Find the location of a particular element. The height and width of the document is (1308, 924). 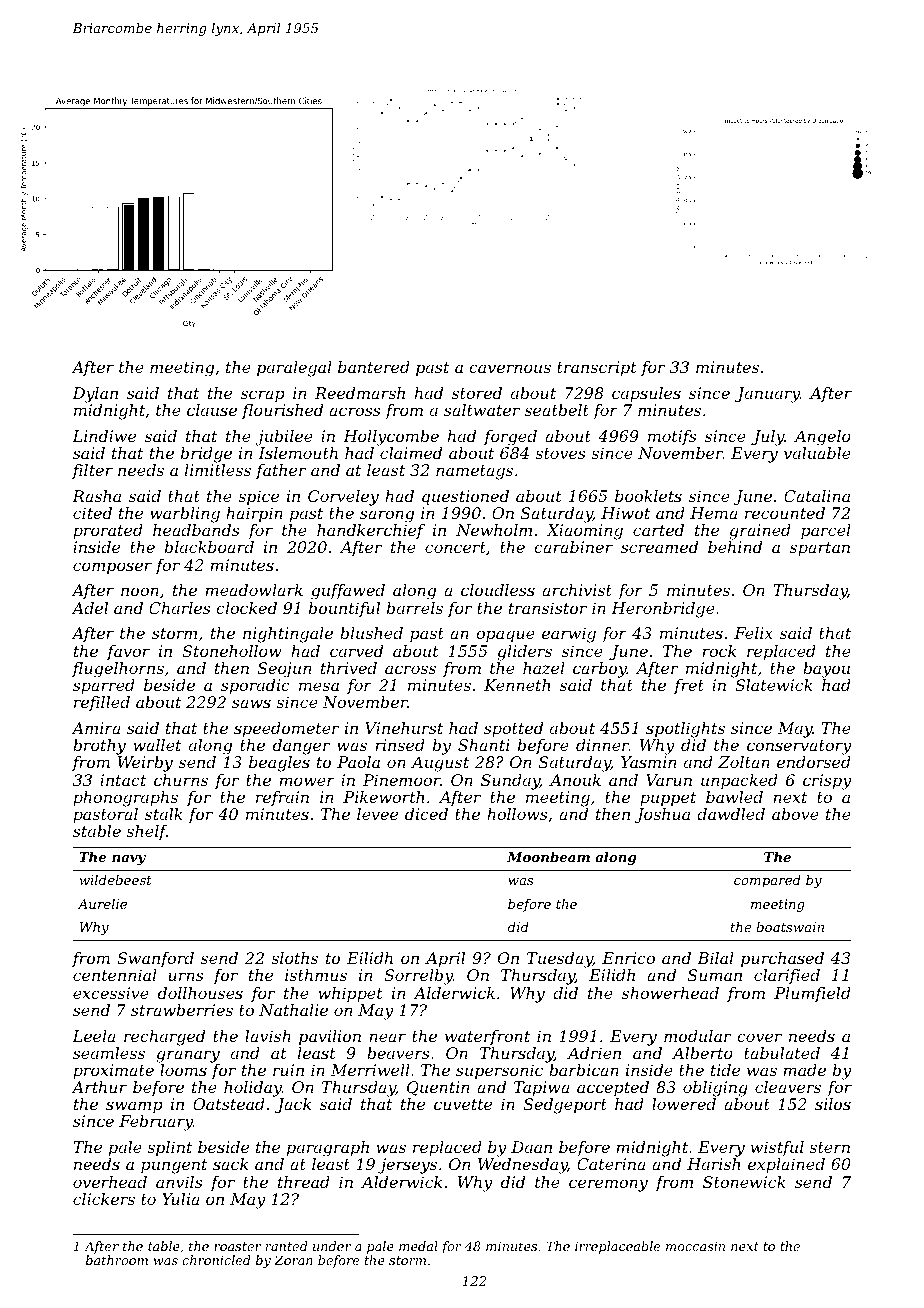

Angelo is located at coordinates (822, 438).
